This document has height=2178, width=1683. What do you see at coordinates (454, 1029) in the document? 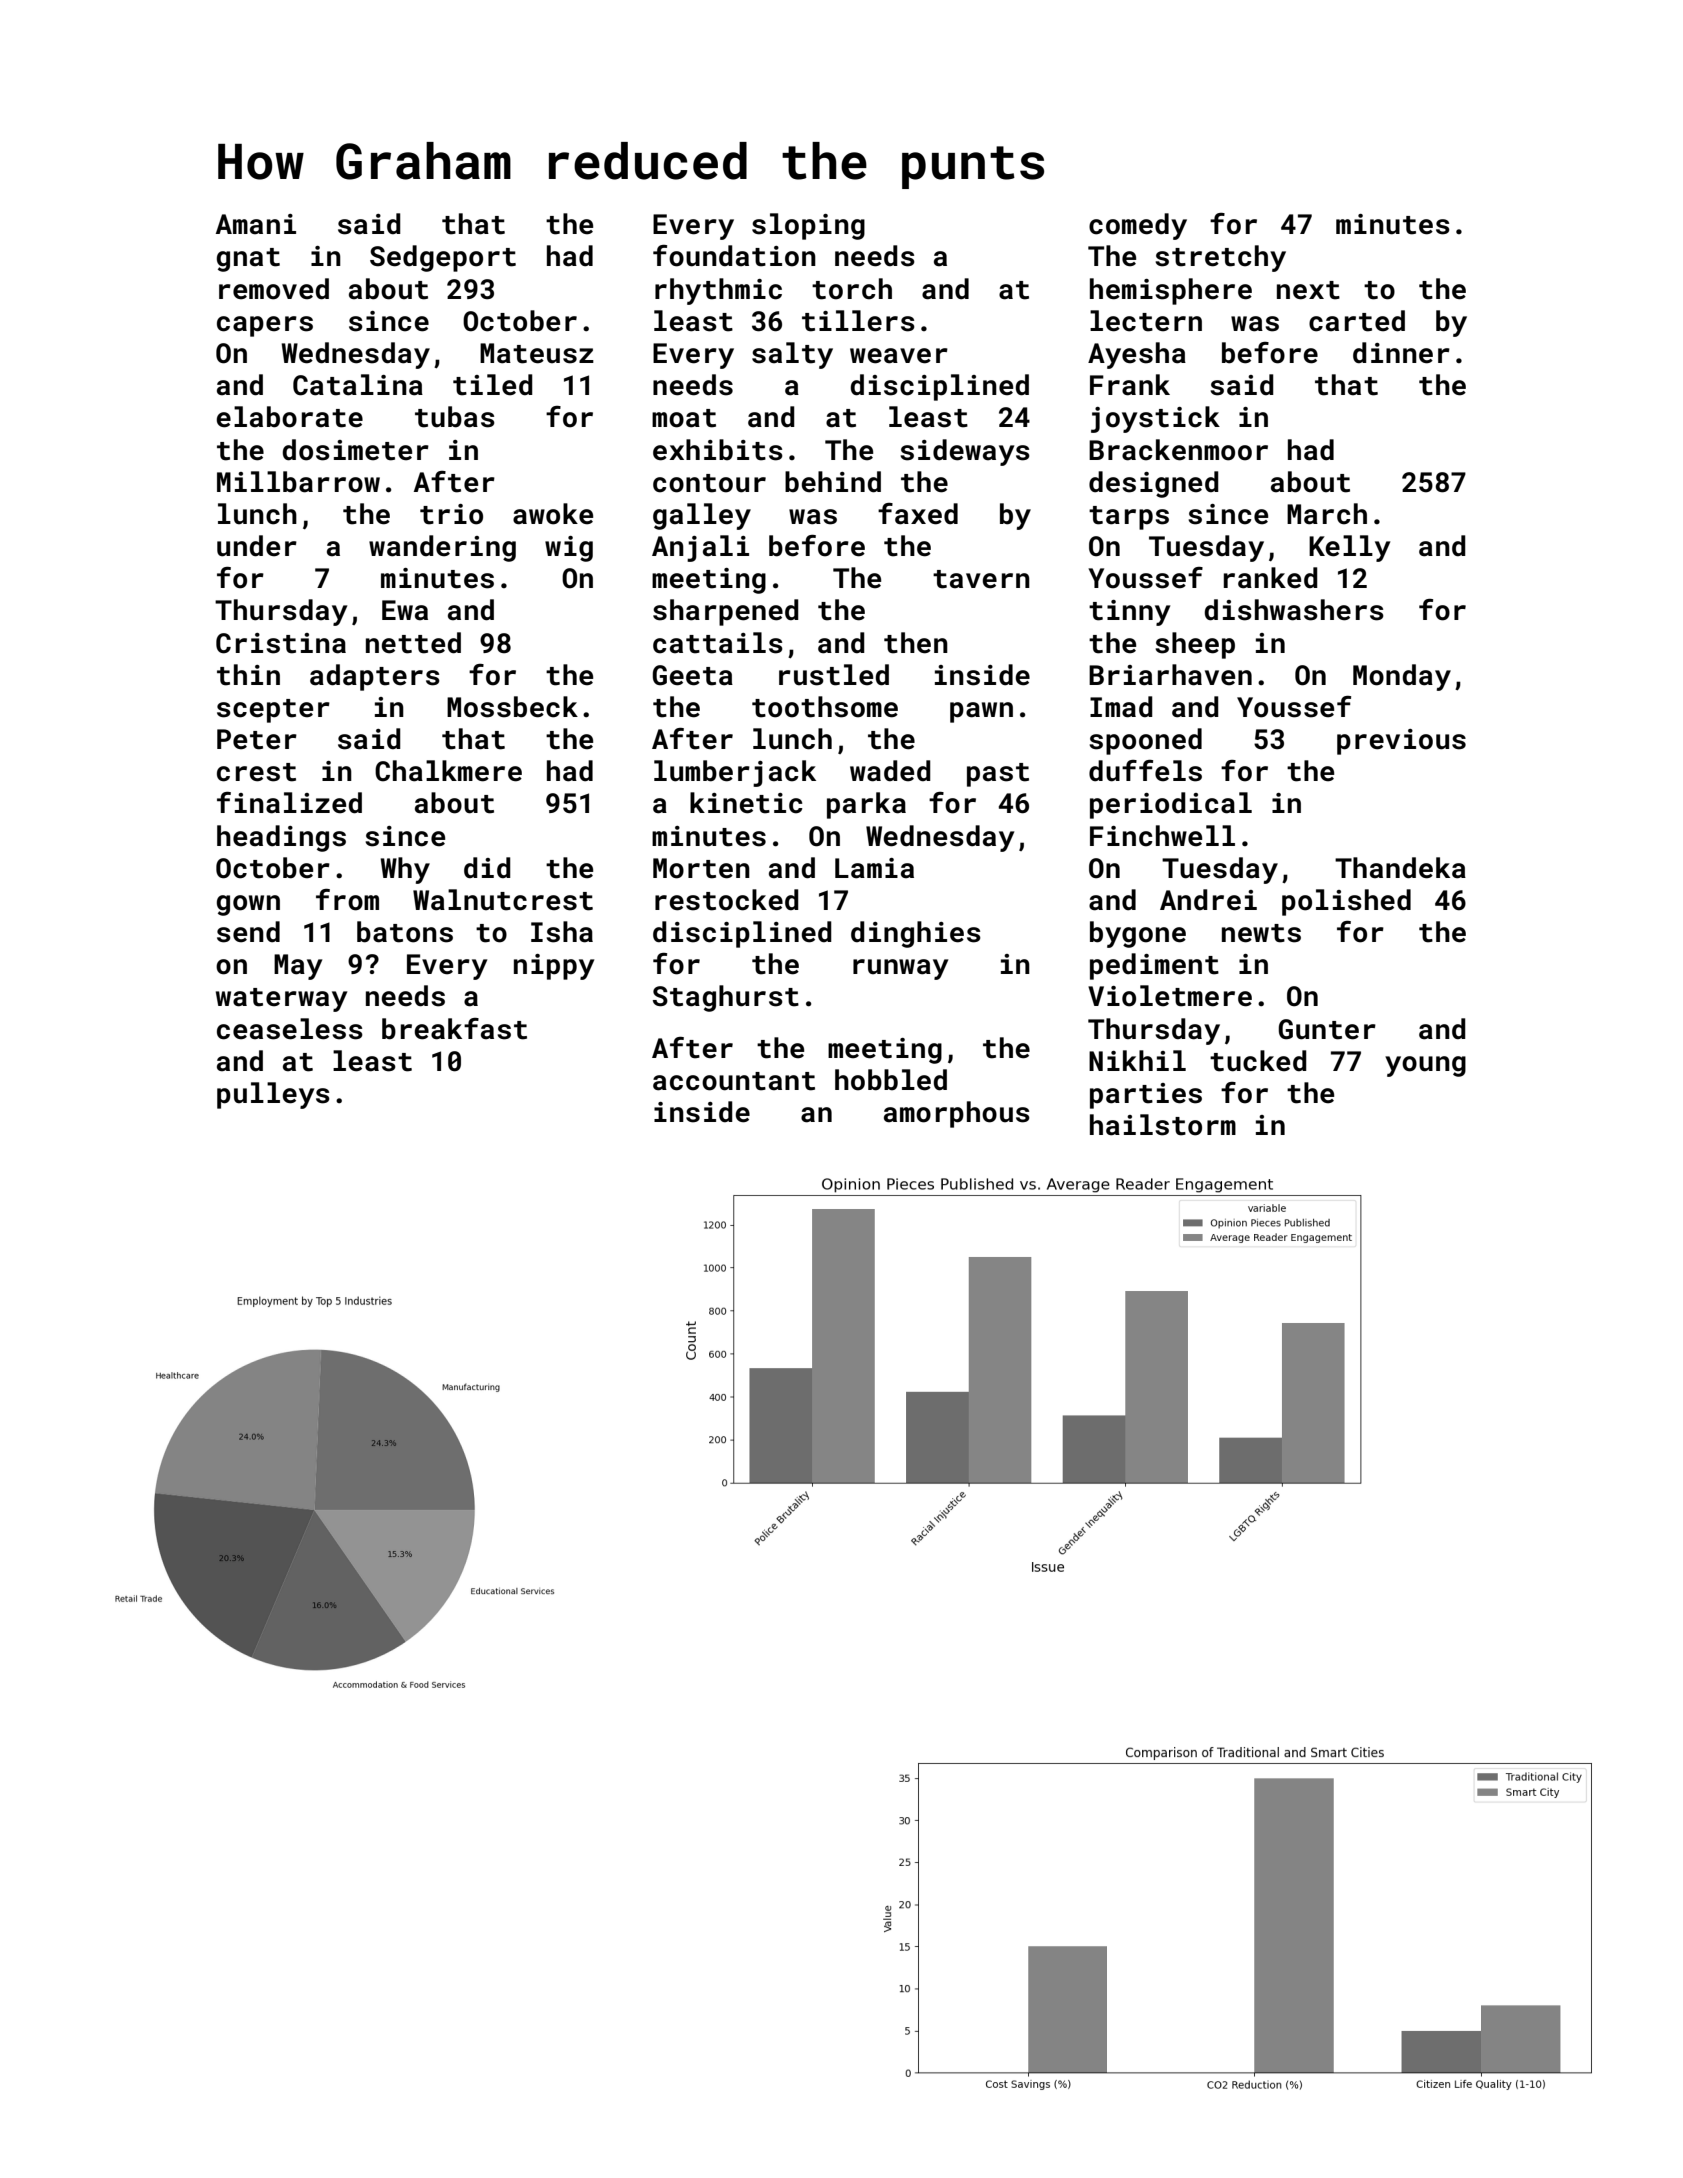
I see `breakfast` at bounding box center [454, 1029].
